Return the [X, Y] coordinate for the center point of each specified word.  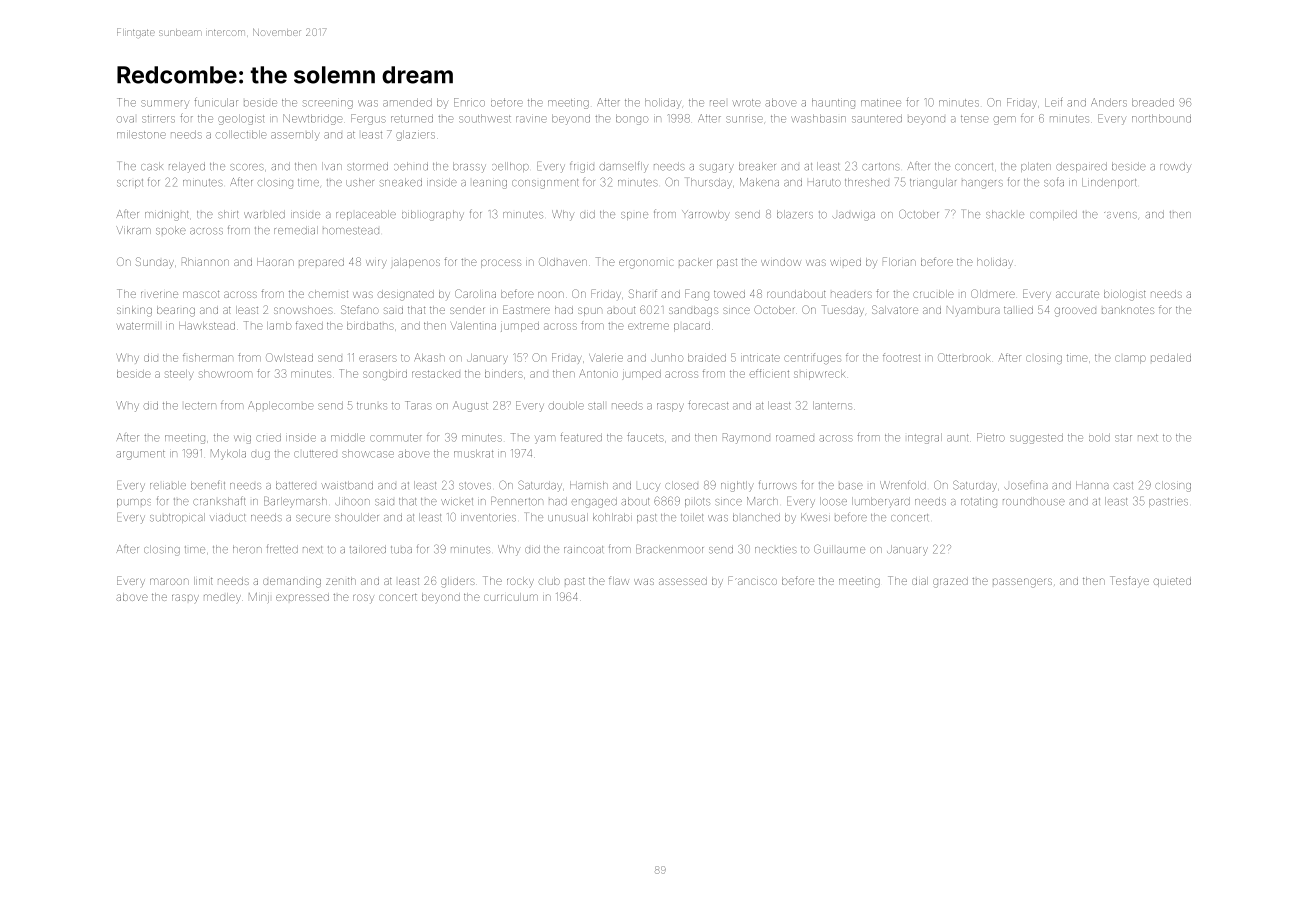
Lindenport [1109, 183]
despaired [1081, 167]
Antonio [598, 373]
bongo [632, 119]
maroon [169, 581]
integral [925, 438]
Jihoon [352, 501]
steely [179, 375]
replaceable [366, 215]
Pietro [991, 437]
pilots [697, 502]
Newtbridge [313, 119]
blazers [795, 214]
